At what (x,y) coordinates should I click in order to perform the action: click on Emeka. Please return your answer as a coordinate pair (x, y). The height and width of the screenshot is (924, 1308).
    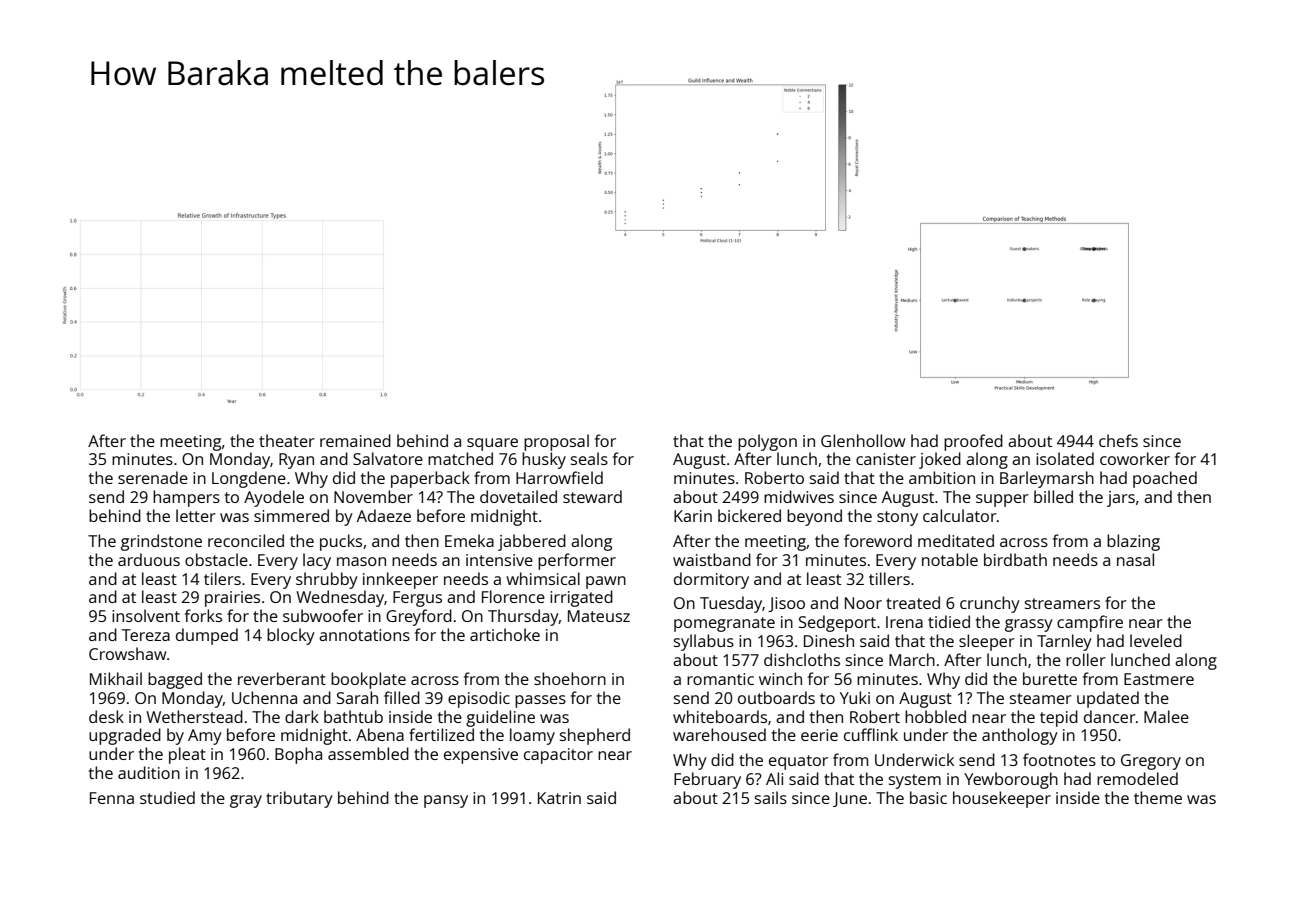
    Looking at the image, I should click on (469, 540).
